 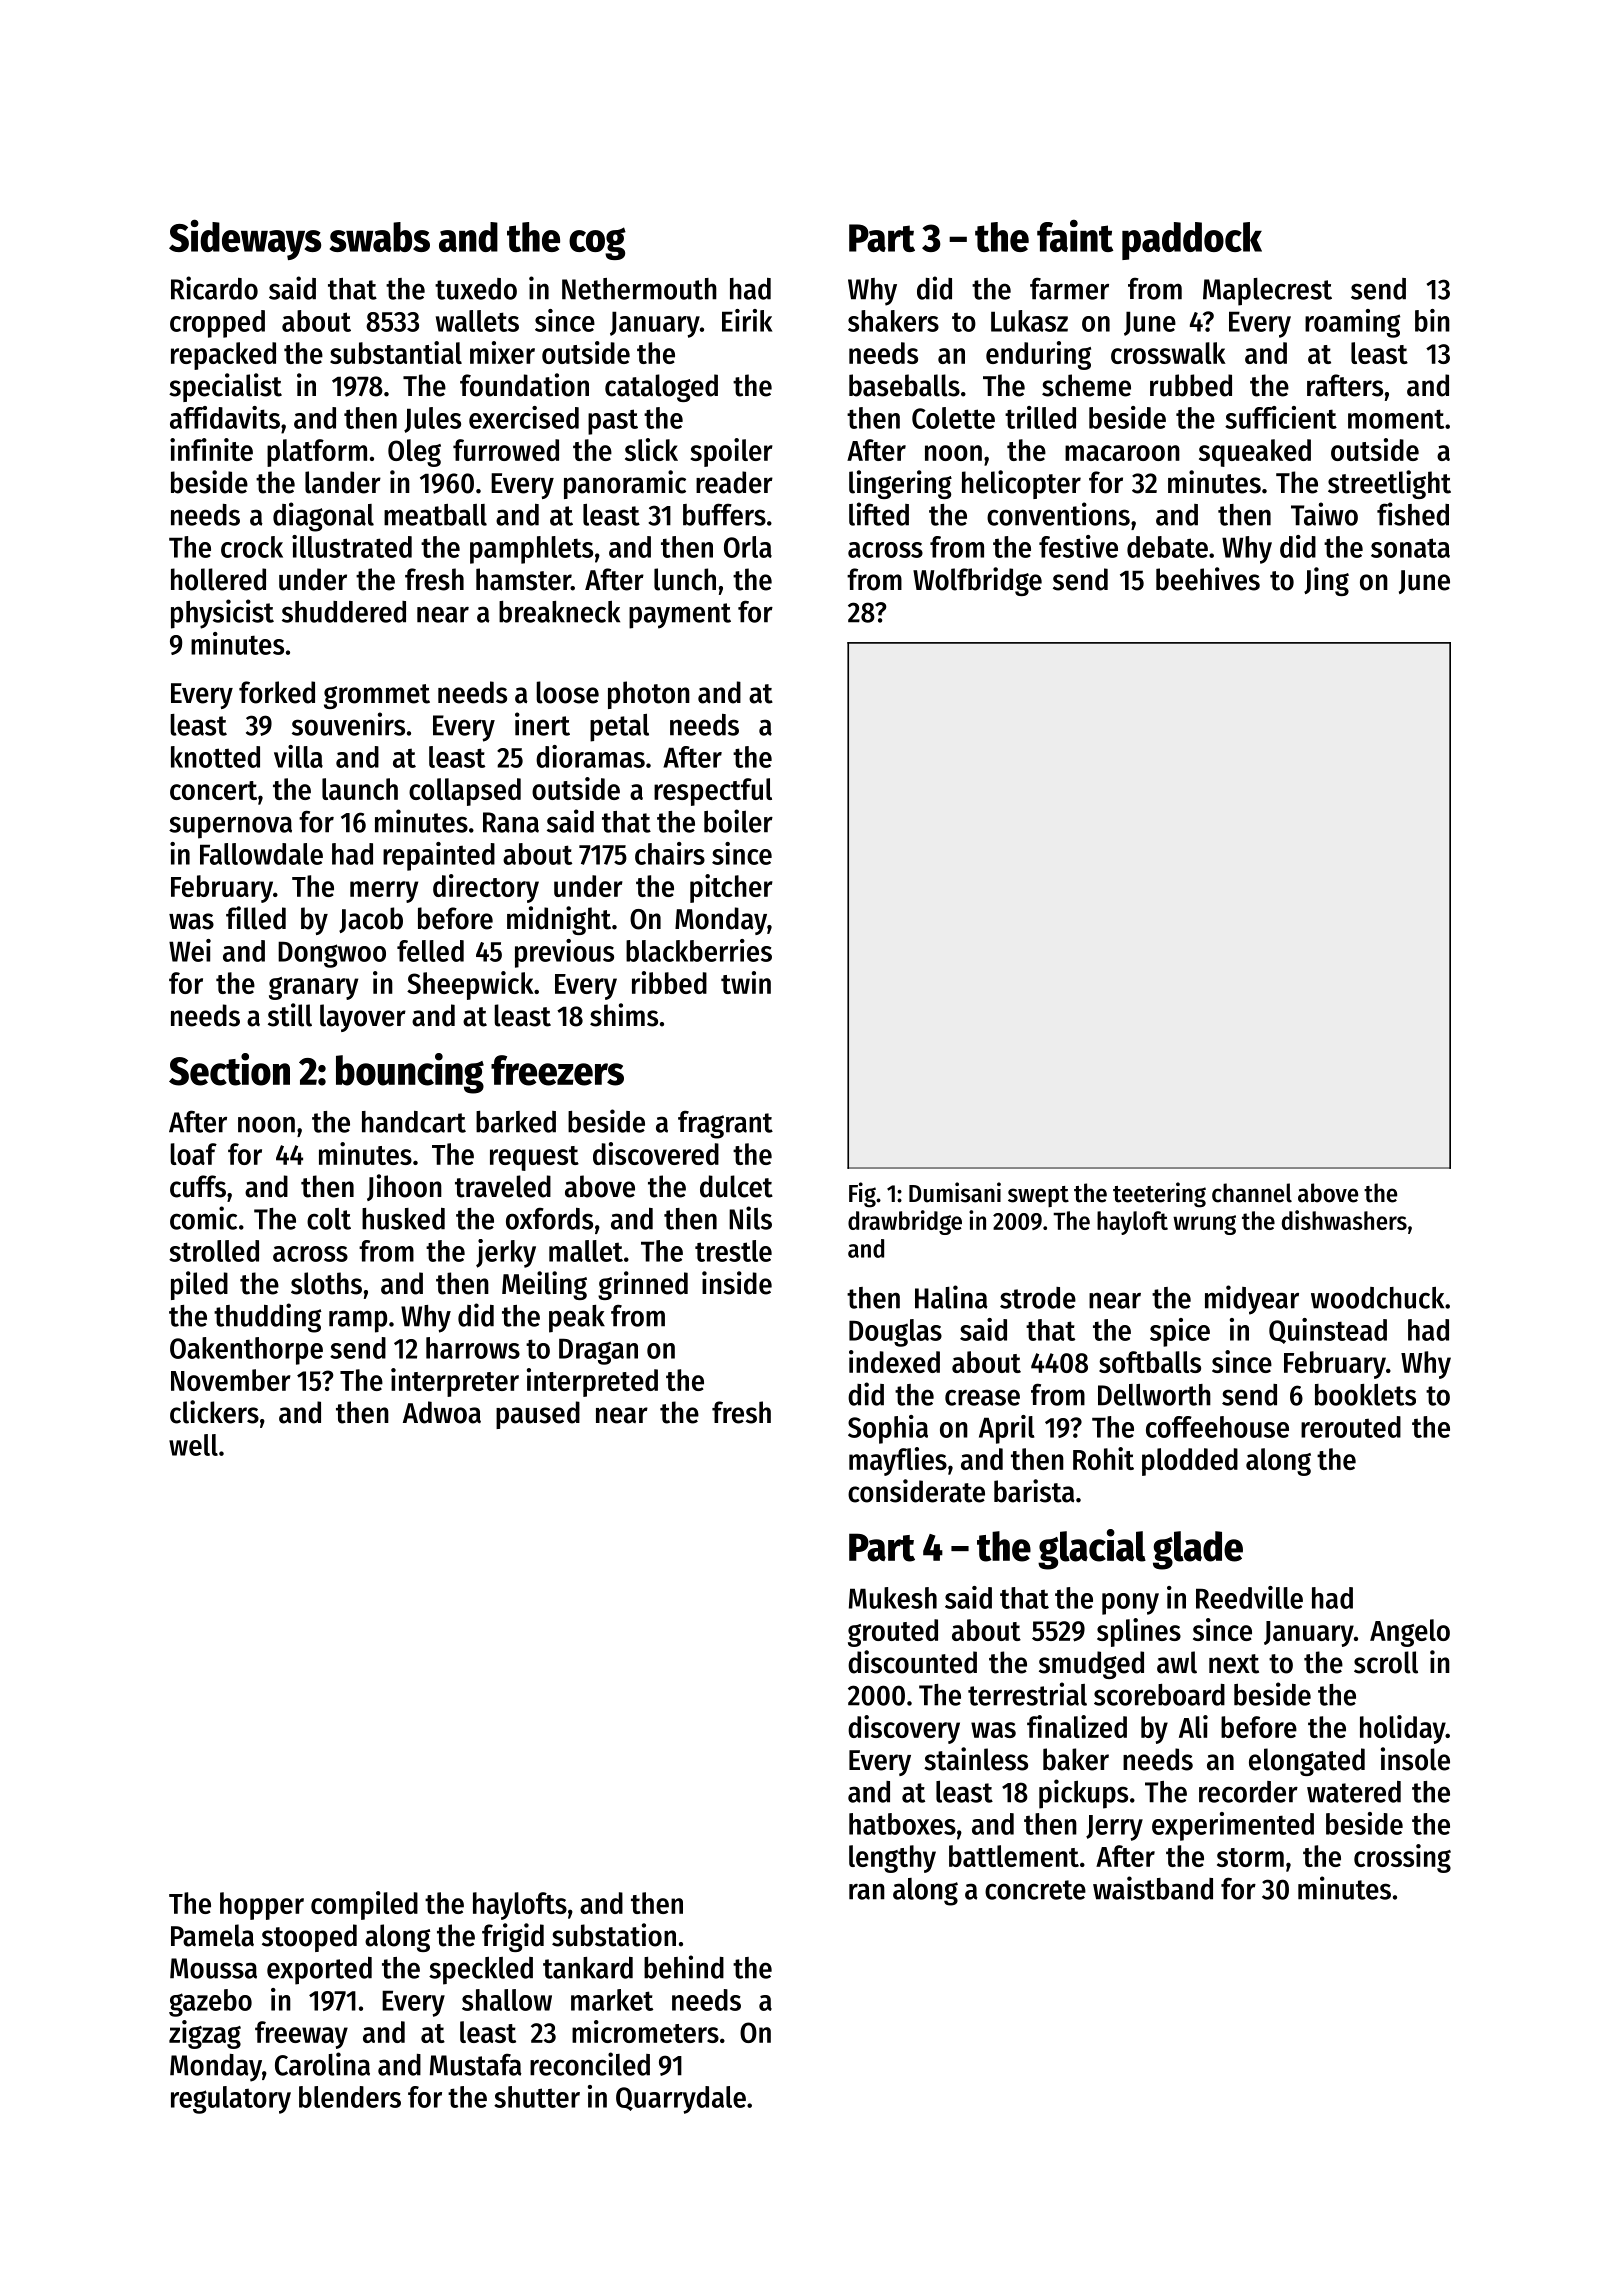 I want to click on faint, so click(x=1075, y=235).
